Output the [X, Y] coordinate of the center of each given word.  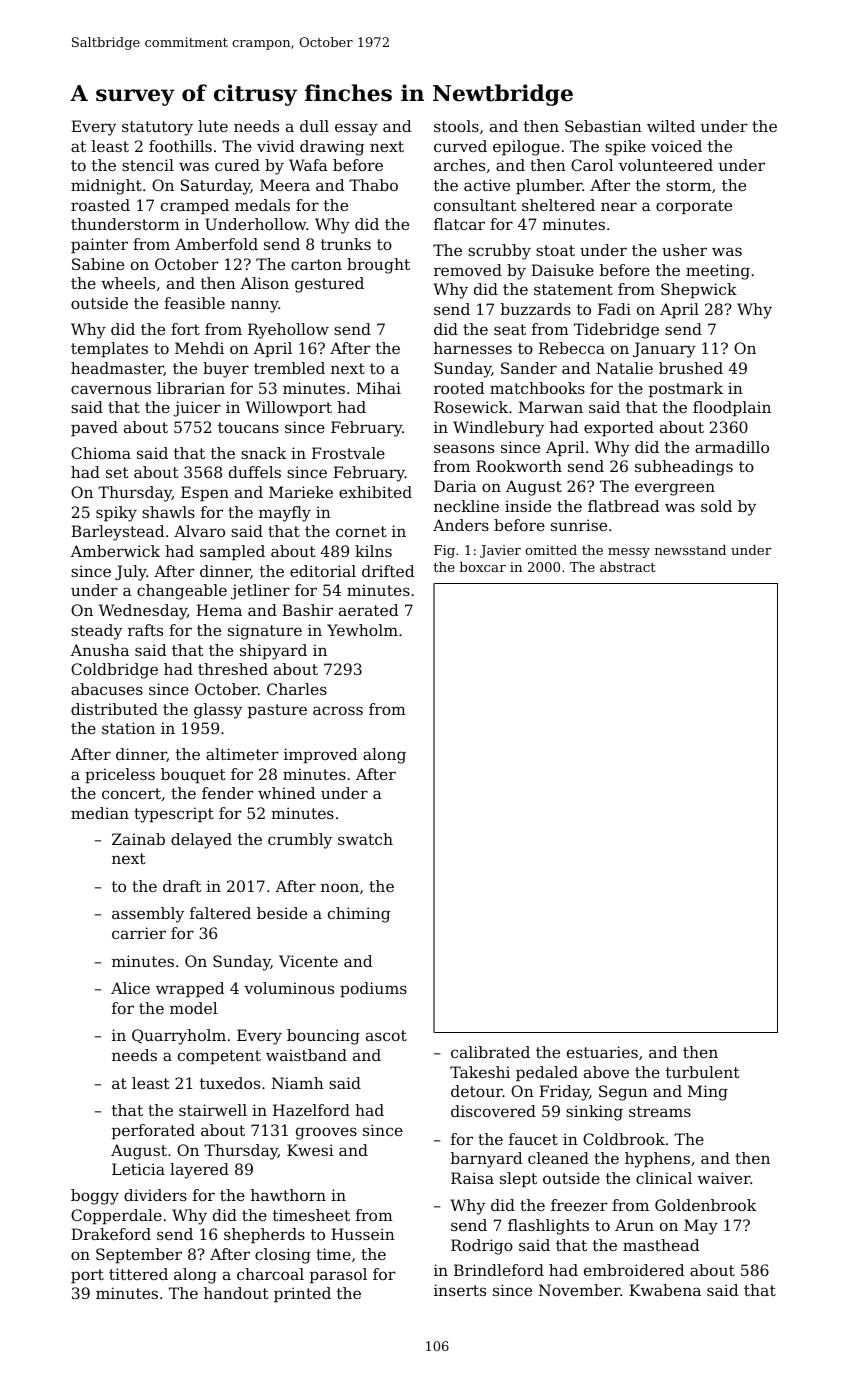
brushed [691, 368]
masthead [661, 1245]
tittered [138, 1274]
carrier [139, 933]
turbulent [703, 1072]
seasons [464, 448]
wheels [128, 283]
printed [302, 1295]
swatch [365, 839]
